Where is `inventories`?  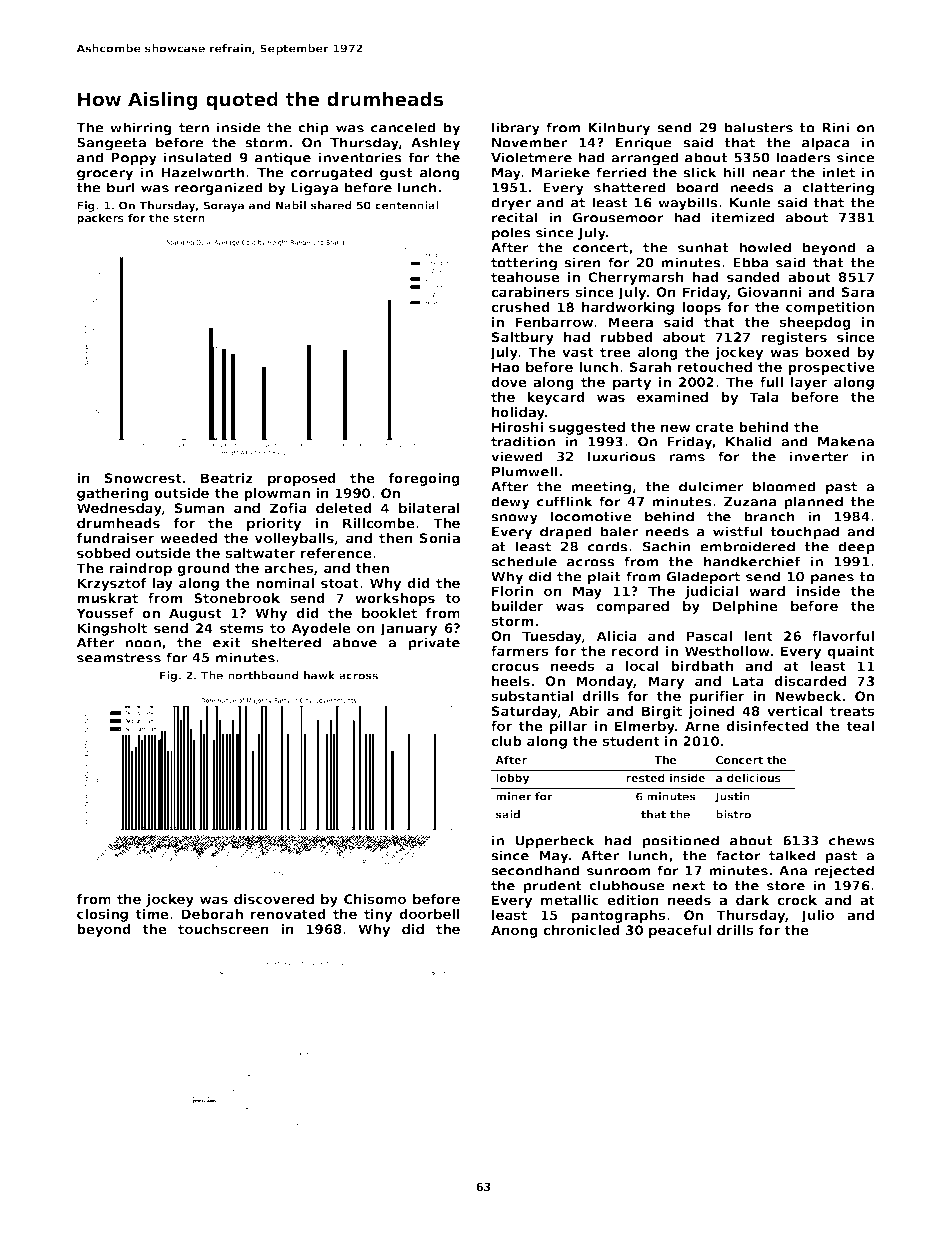
inventories is located at coordinates (360, 157).
